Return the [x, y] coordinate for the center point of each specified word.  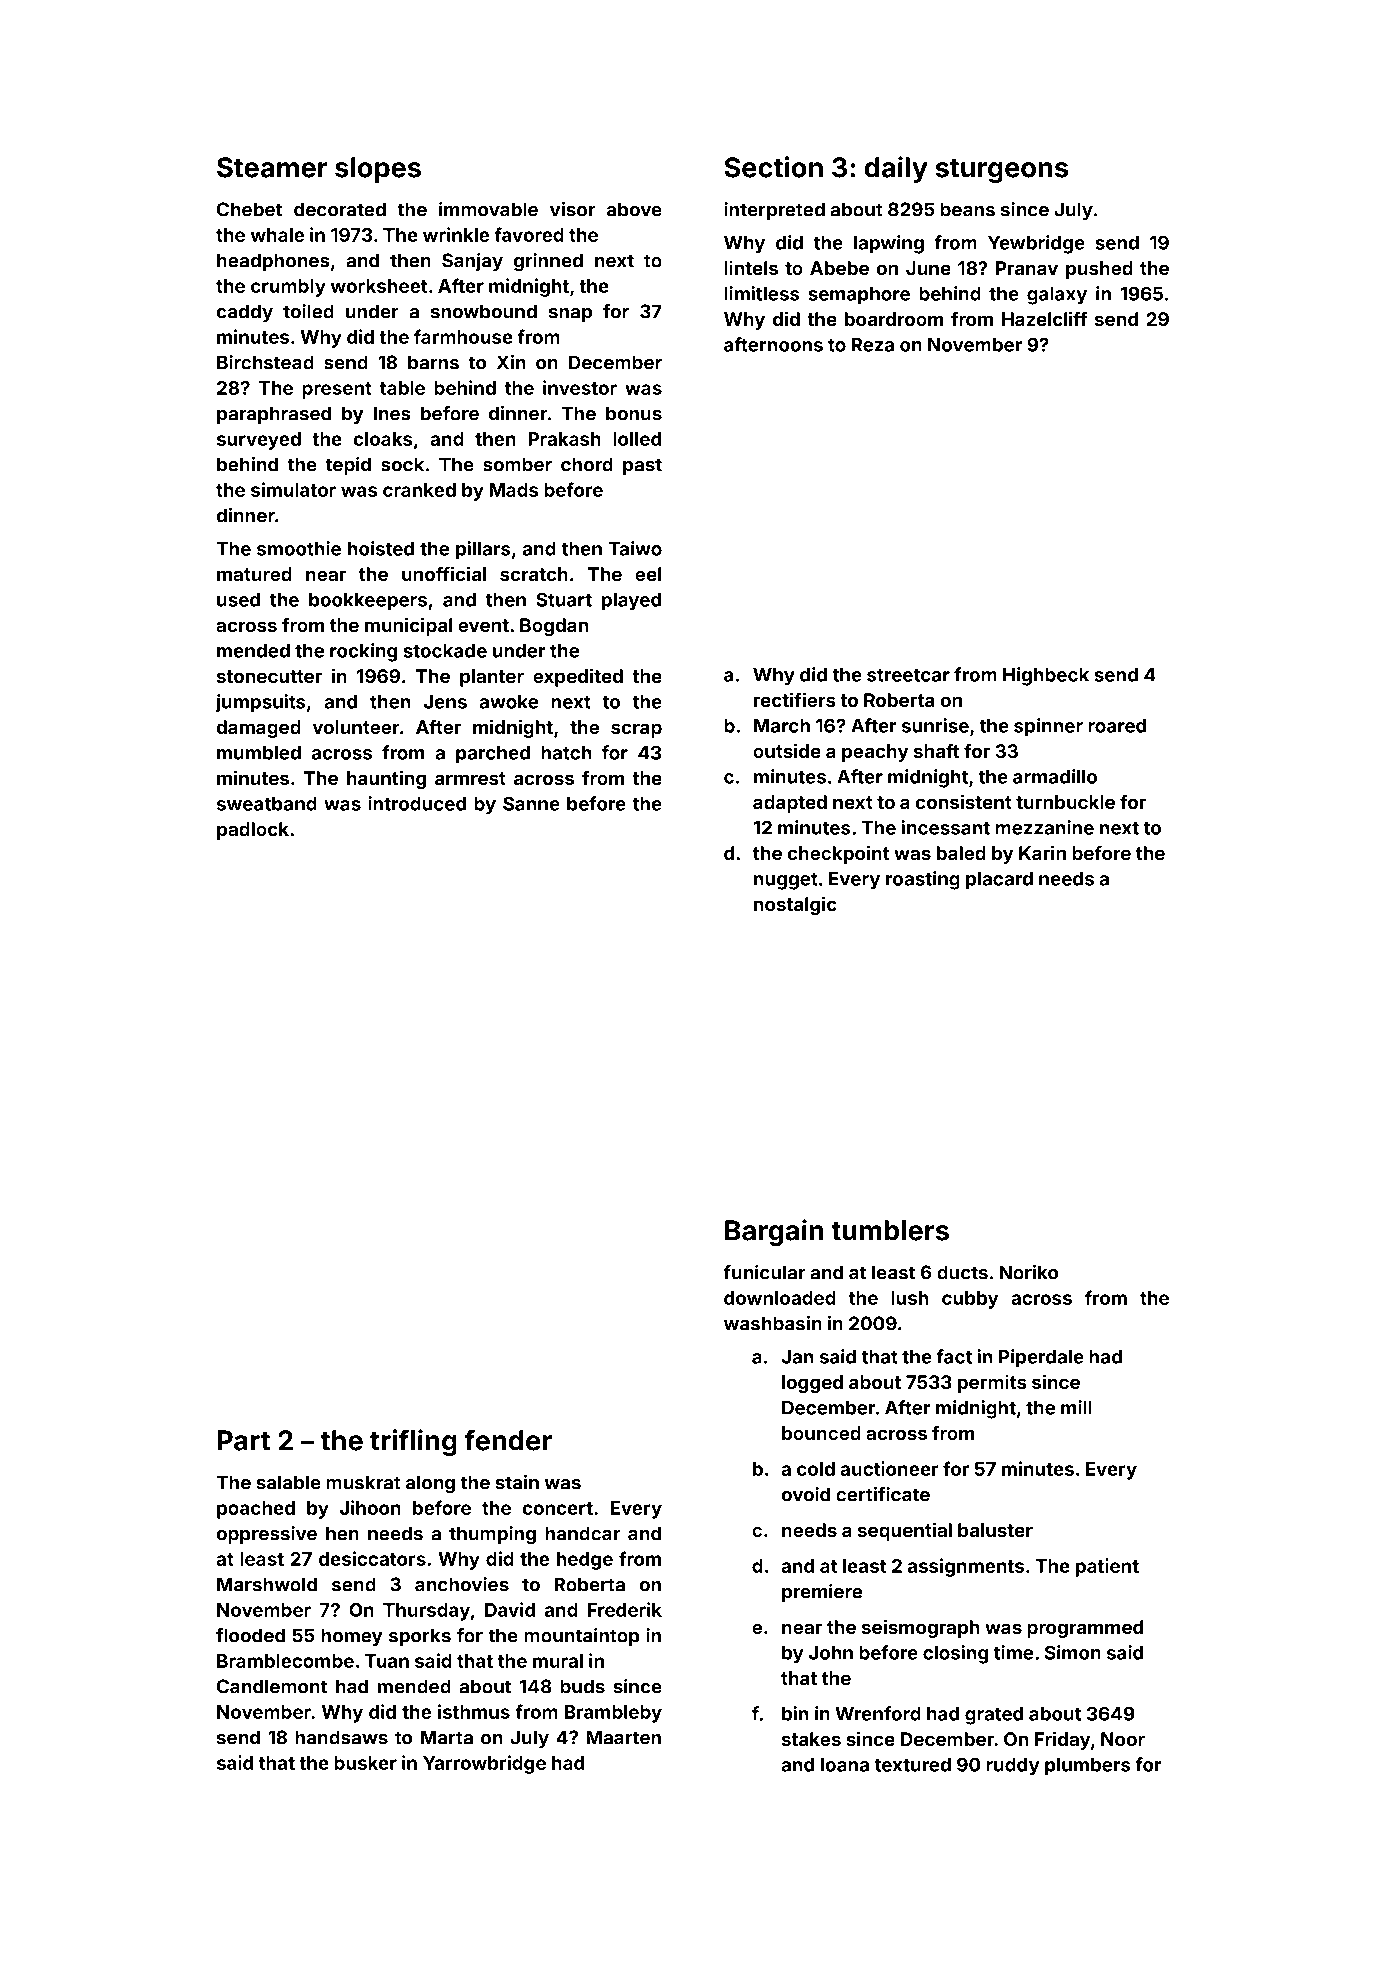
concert [557, 1508]
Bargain [774, 1232]
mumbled [259, 753]
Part [244, 1440]
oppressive [267, 1535]
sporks [420, 1637]
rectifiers [795, 699]
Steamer [272, 167]
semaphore [859, 296]
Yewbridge [1036, 244]
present [337, 390]
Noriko [1028, 1272]
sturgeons [1001, 171]
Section [773, 167]
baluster [995, 1530]
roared [1117, 726]
